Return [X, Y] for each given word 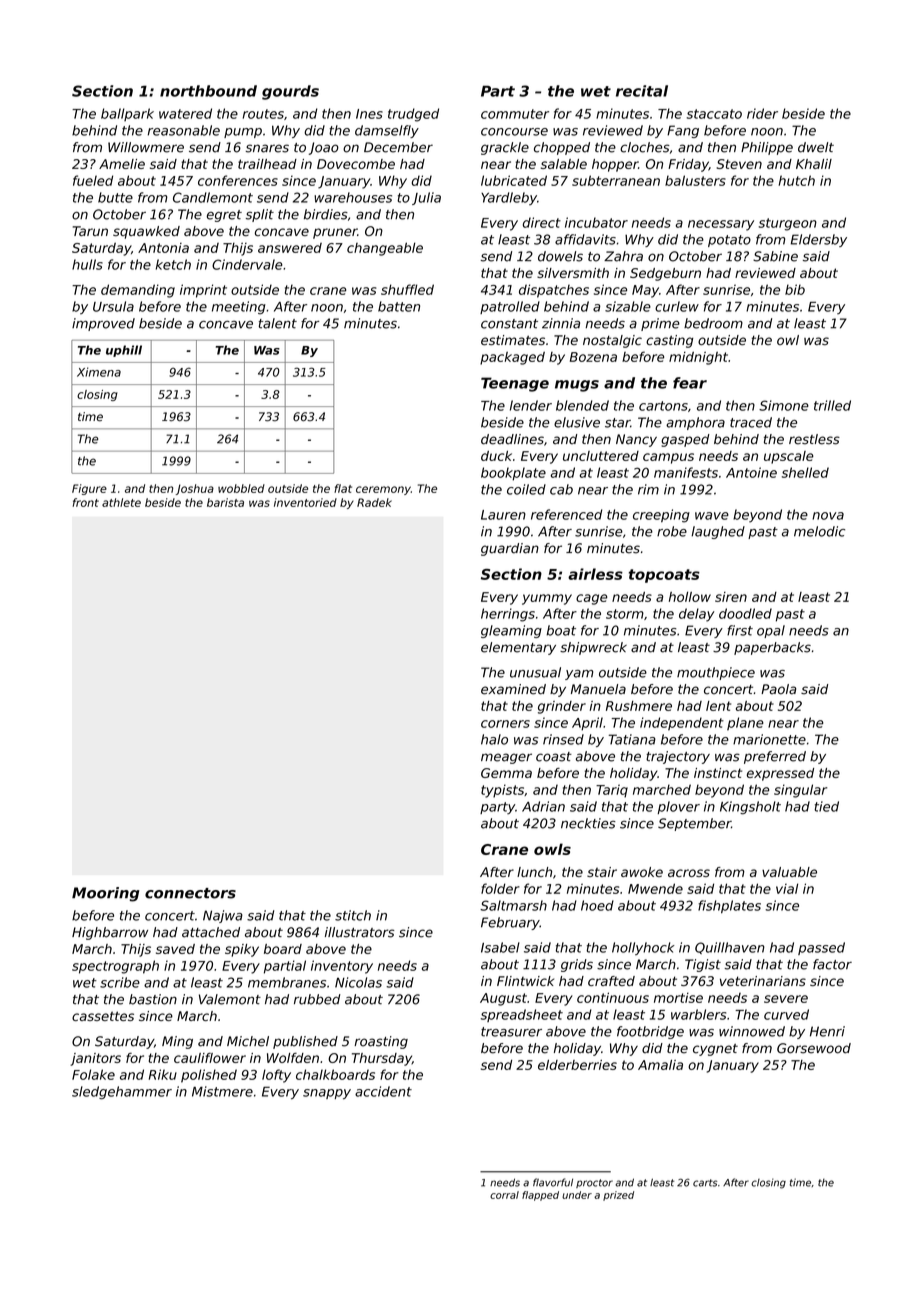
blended [582, 405]
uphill [124, 351]
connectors [190, 893]
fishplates [729, 906]
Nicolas [358, 982]
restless [814, 439]
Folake [93, 1074]
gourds [290, 92]
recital [642, 91]
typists [502, 791]
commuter [515, 114]
